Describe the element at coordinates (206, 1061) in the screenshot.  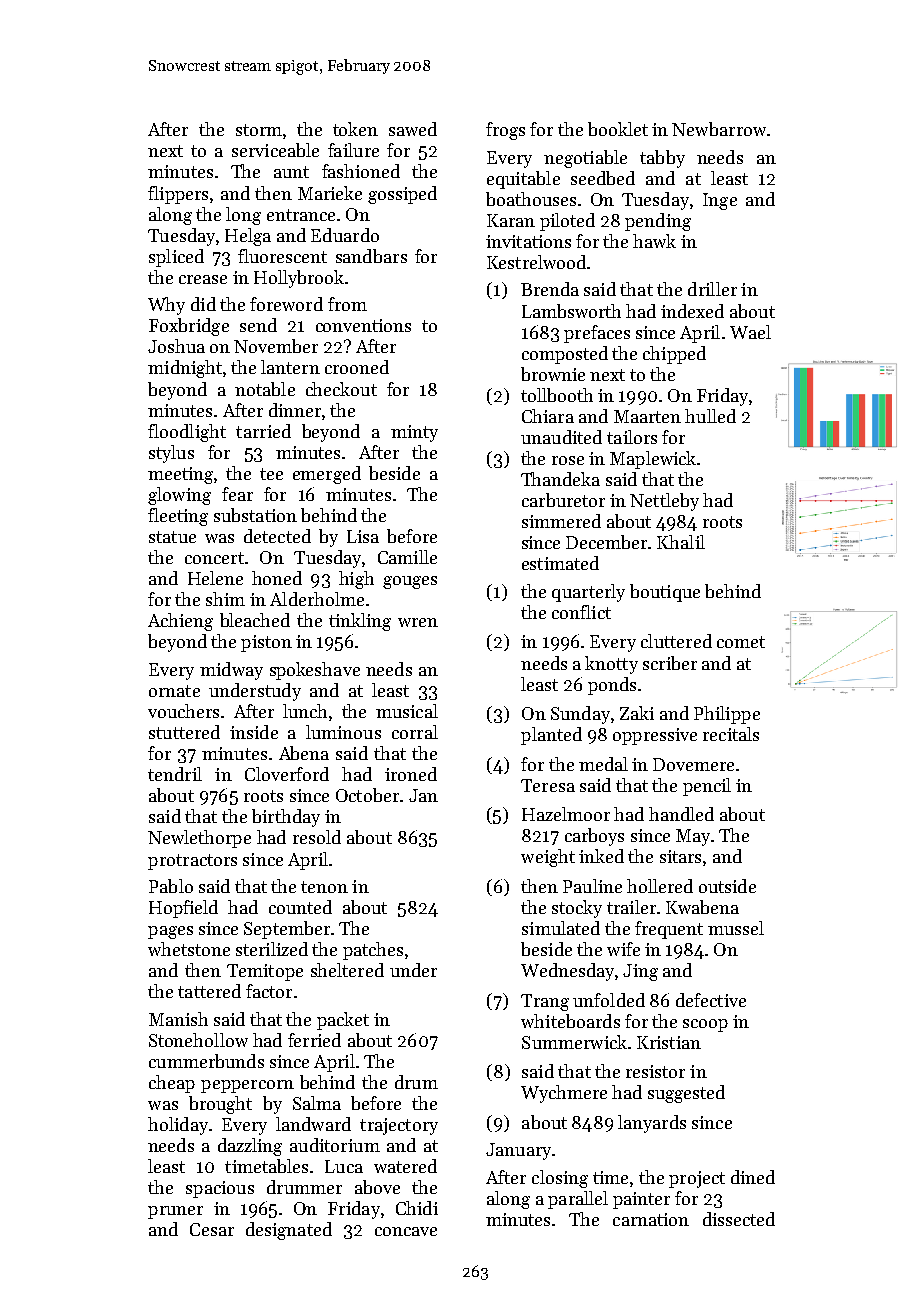
I see `cummerbunds` at that location.
